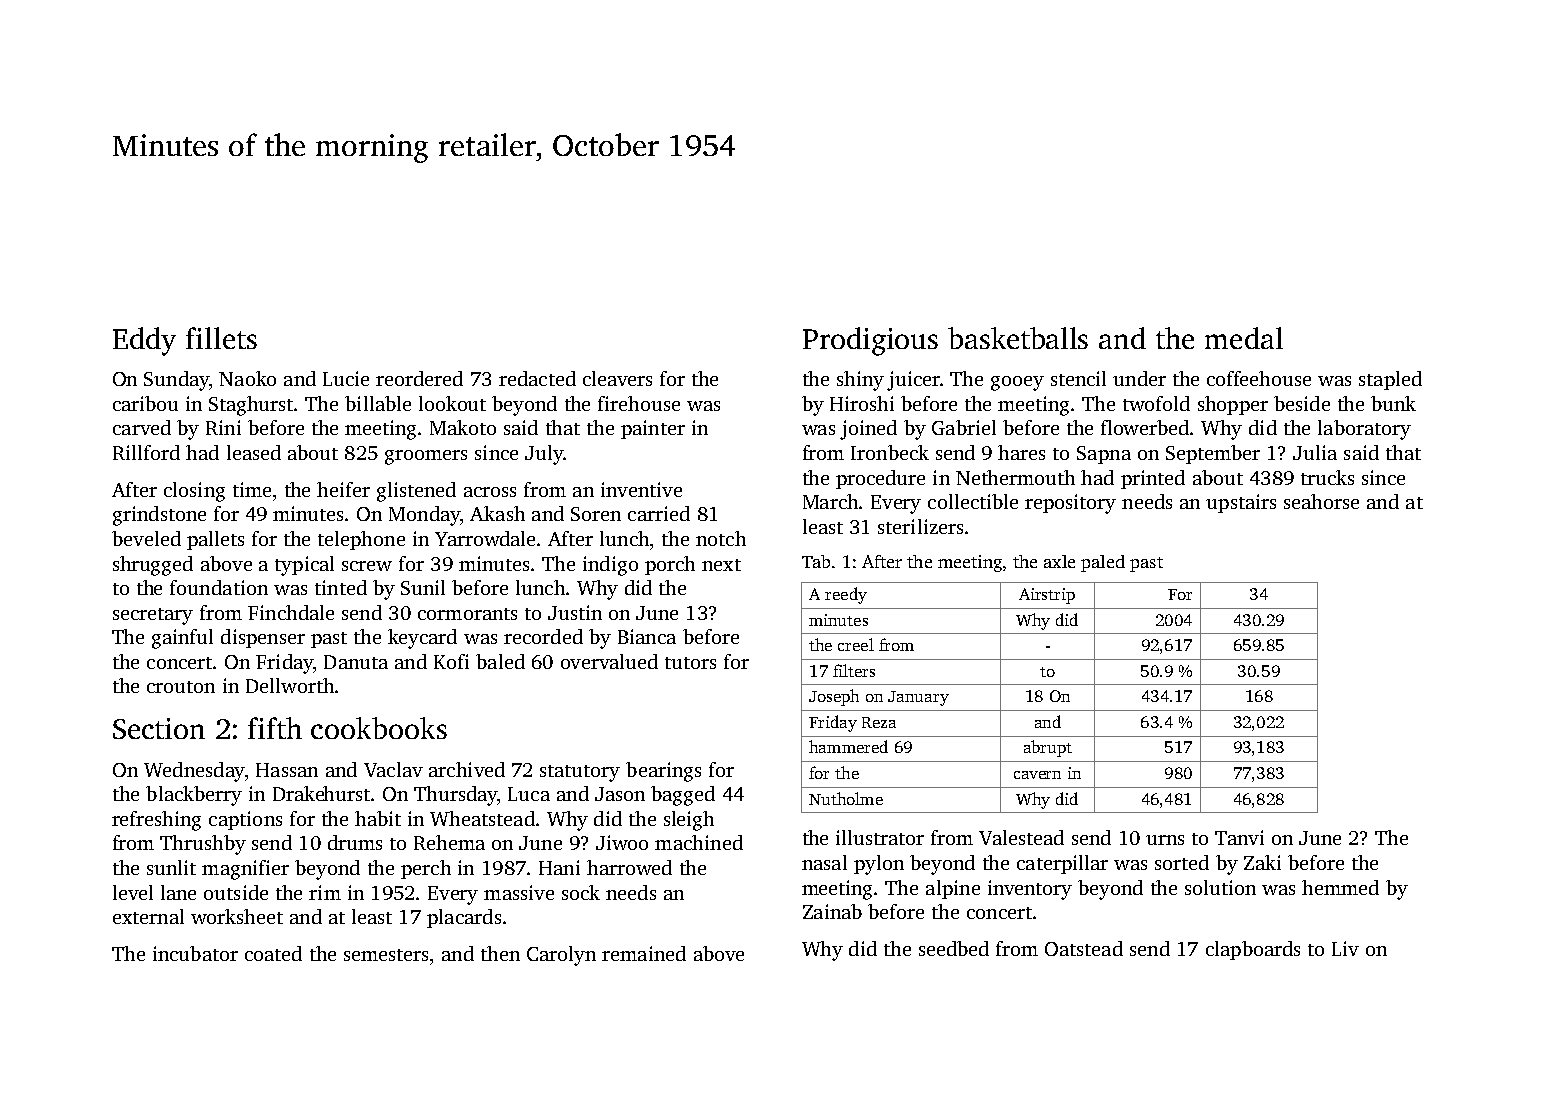 Image resolution: width=1555 pixels, height=1099 pixels. Describe the element at coordinates (670, 565) in the screenshot. I see `porch` at that location.
